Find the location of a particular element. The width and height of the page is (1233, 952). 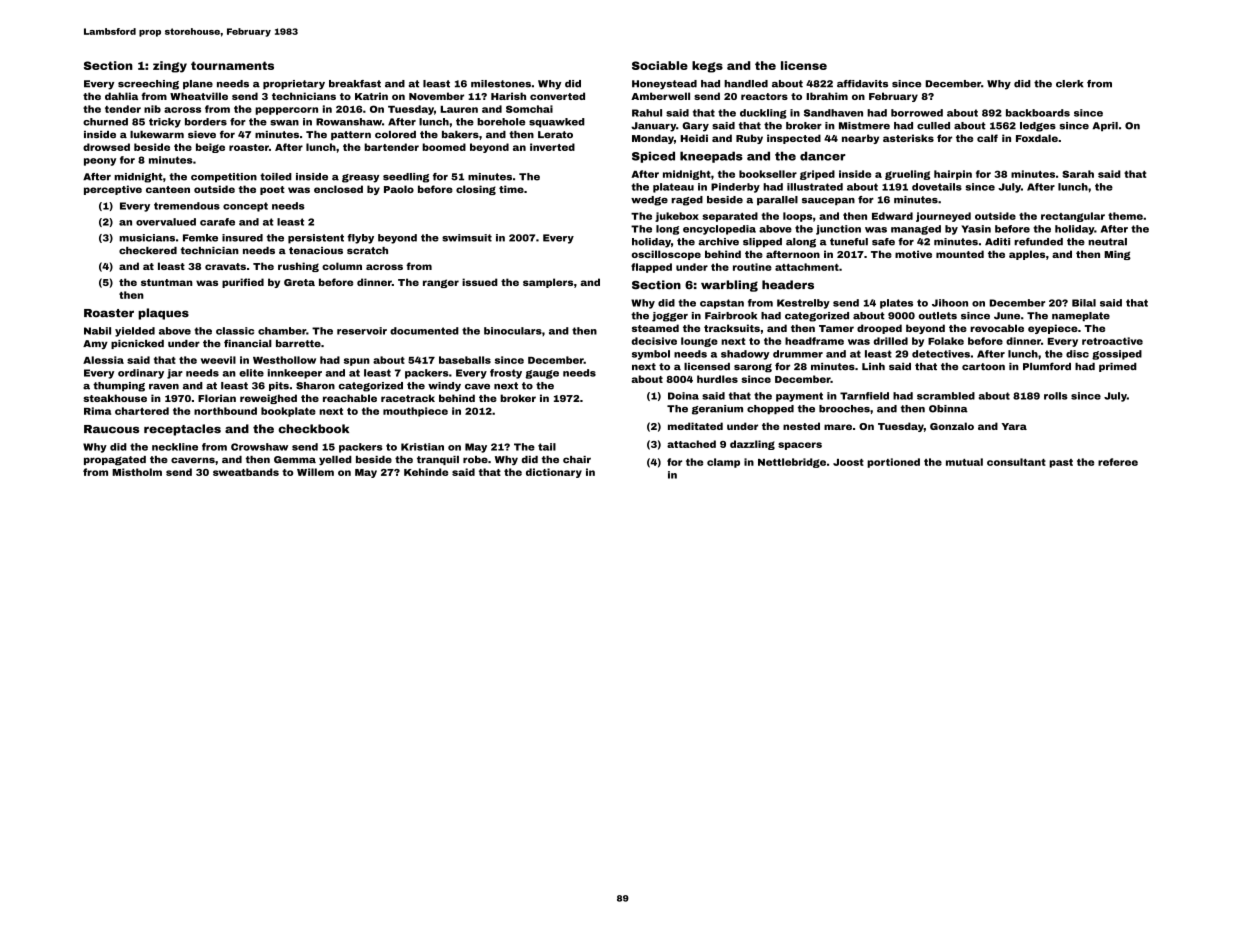

Ming is located at coordinates (1117, 255).
